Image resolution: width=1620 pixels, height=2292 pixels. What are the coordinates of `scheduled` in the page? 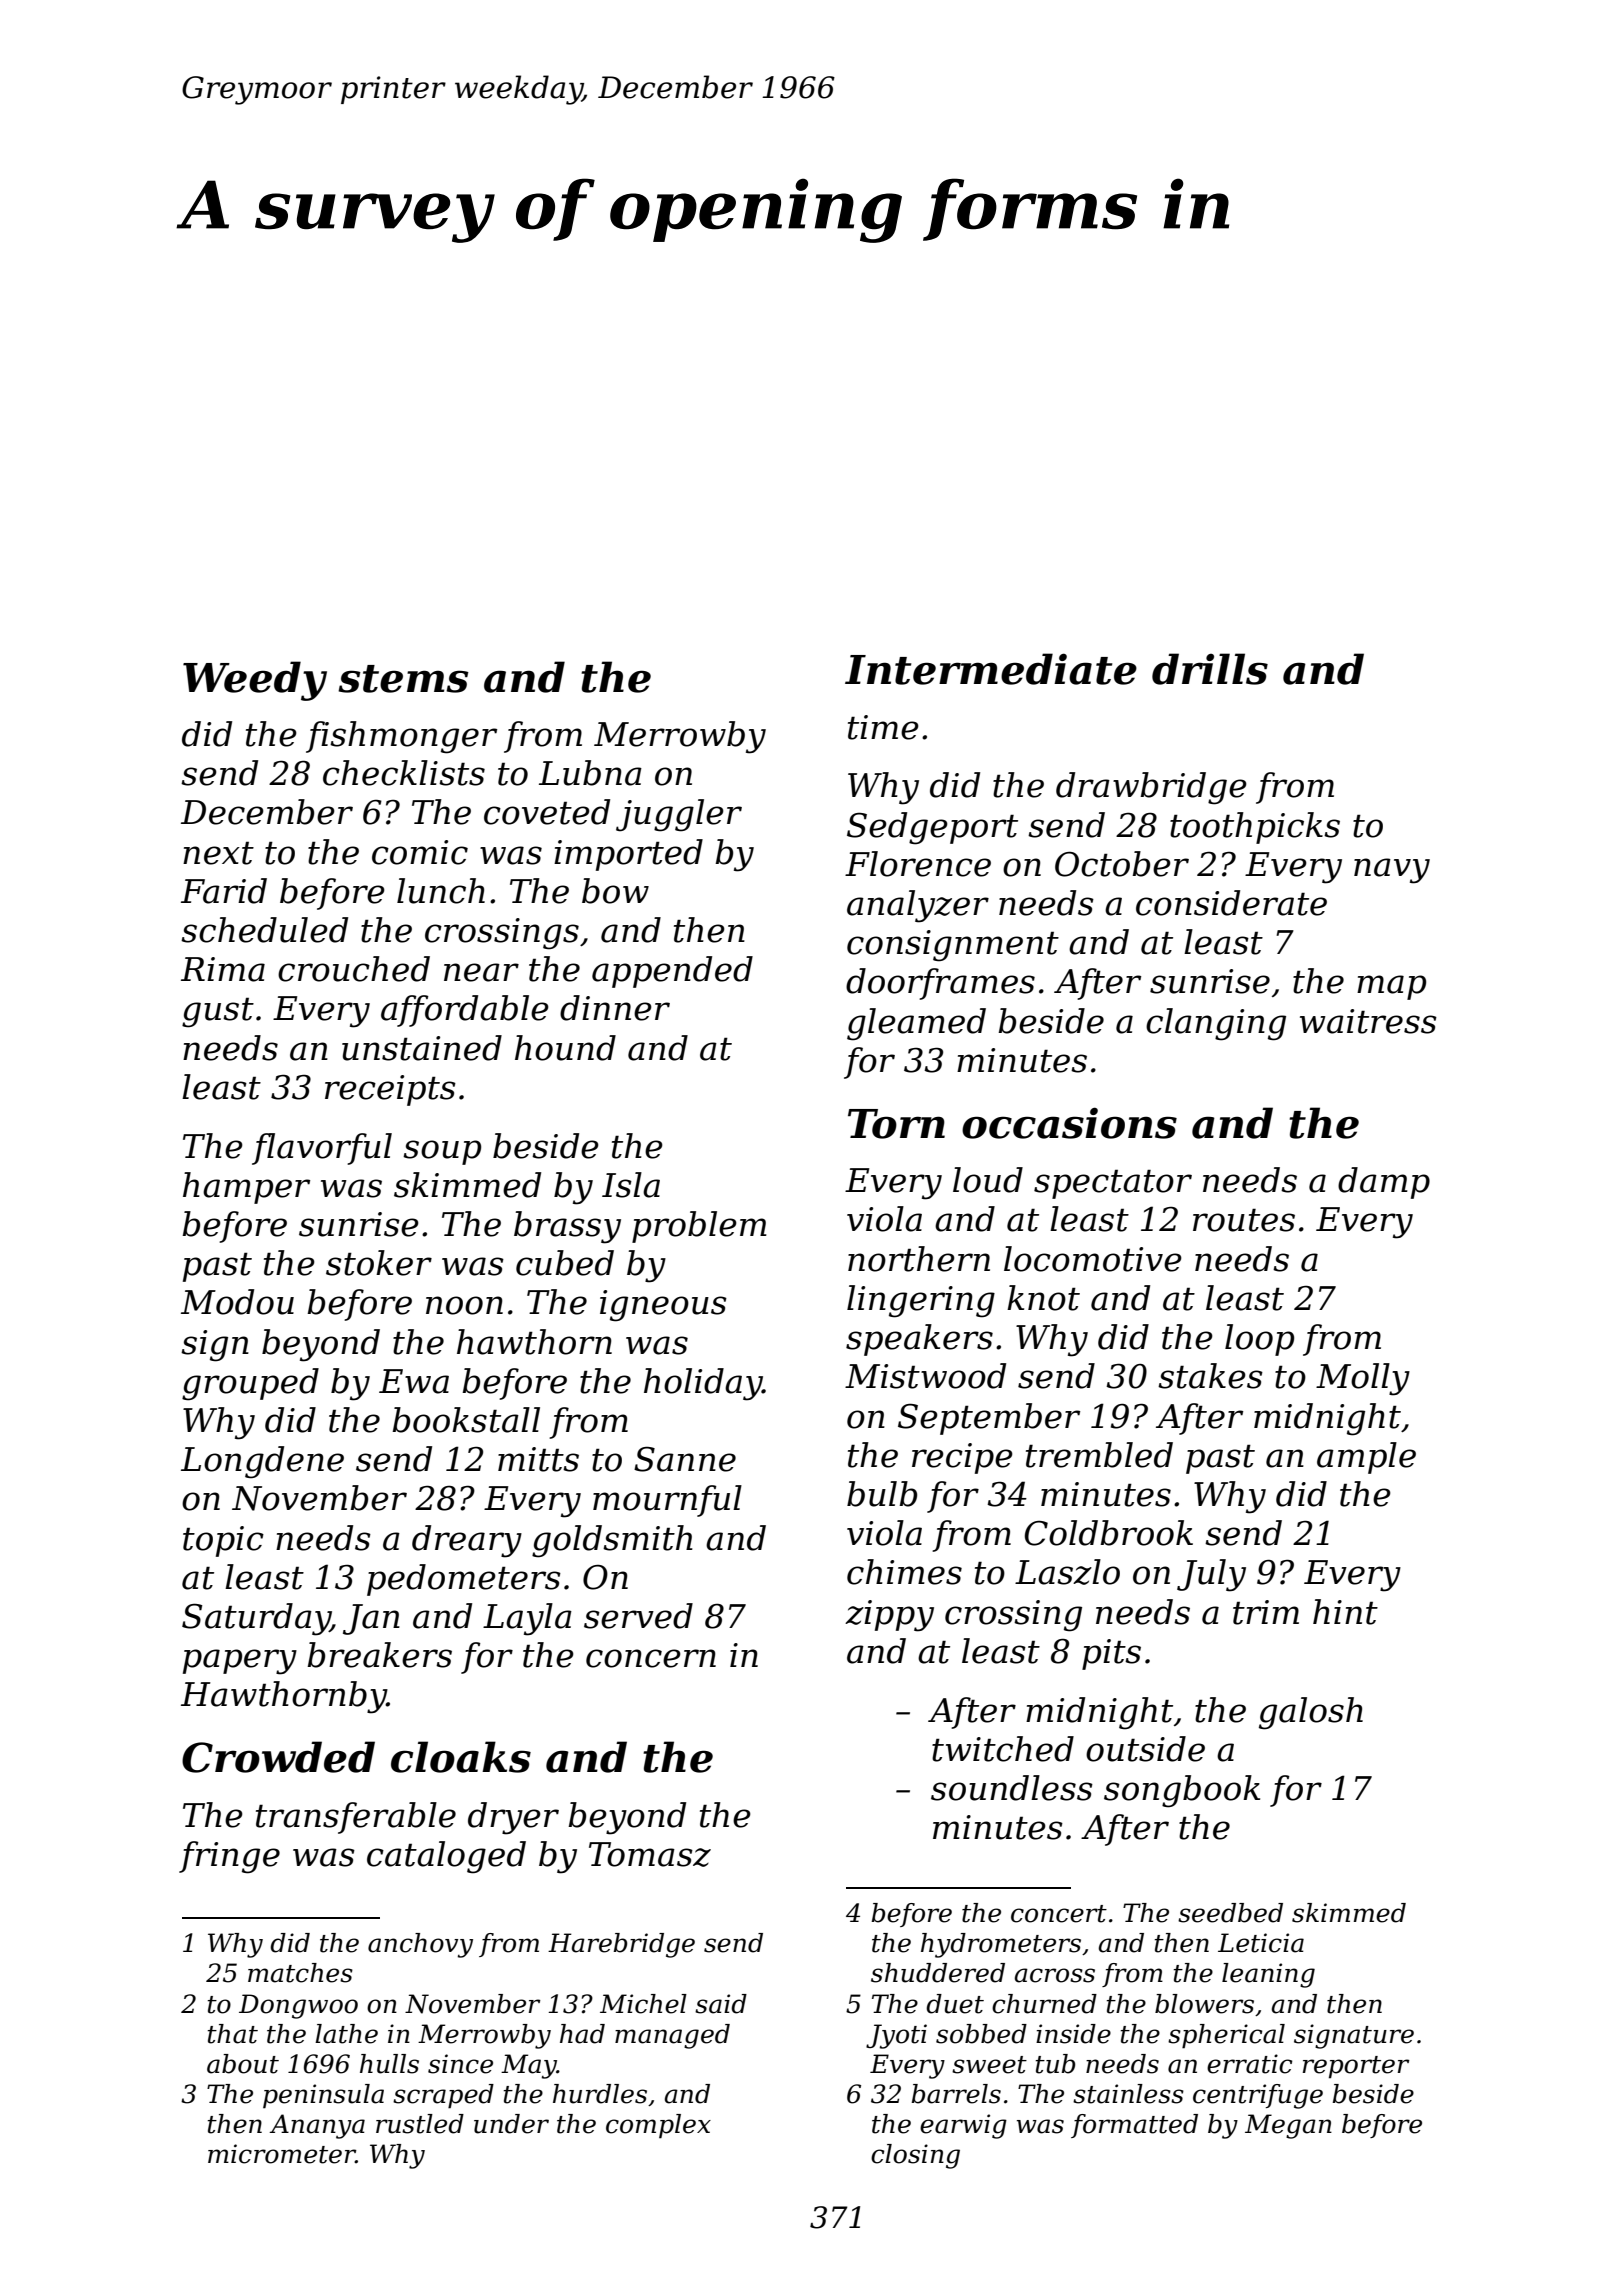 It's located at (264, 930).
